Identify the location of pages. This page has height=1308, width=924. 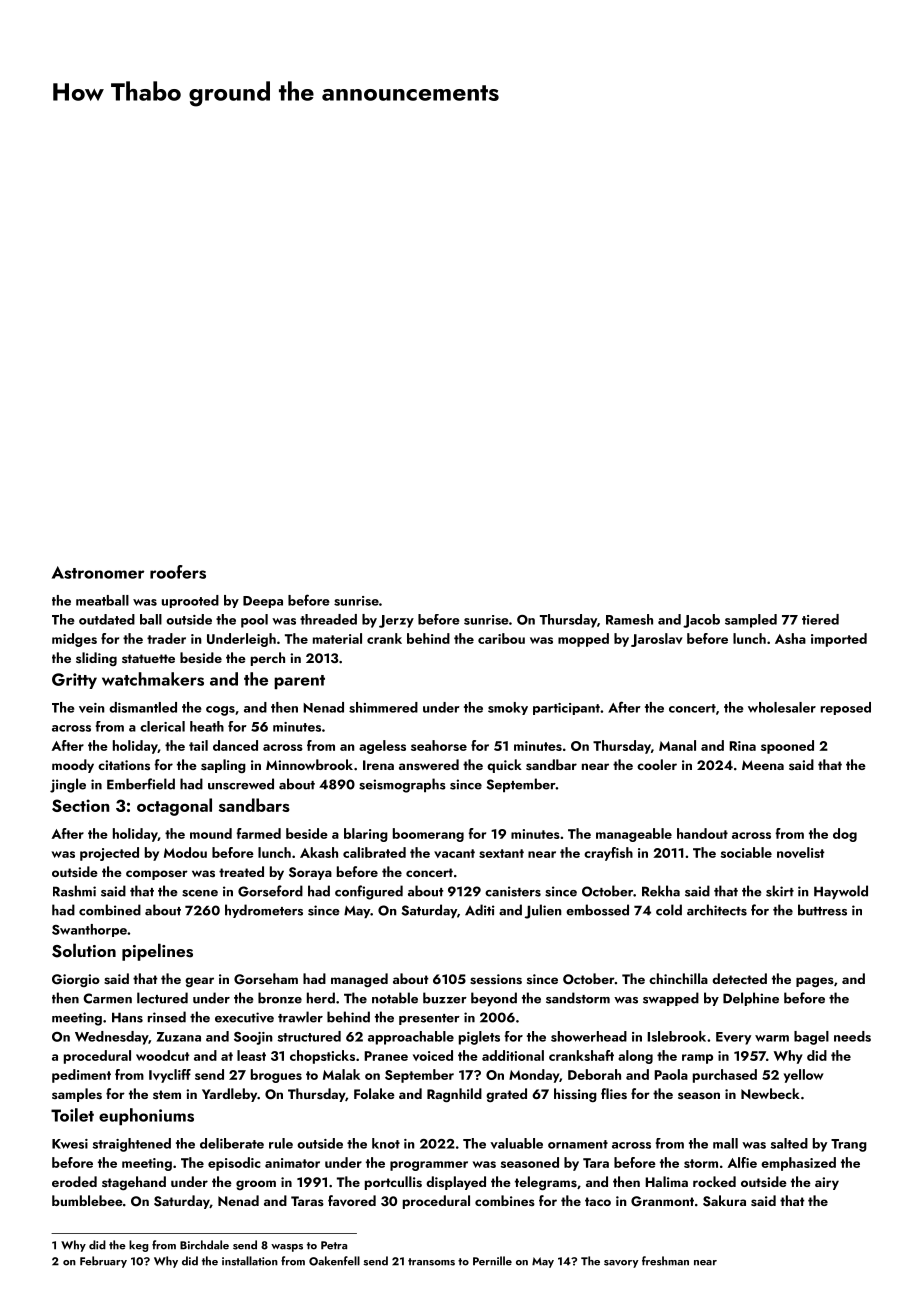
(815, 982).
